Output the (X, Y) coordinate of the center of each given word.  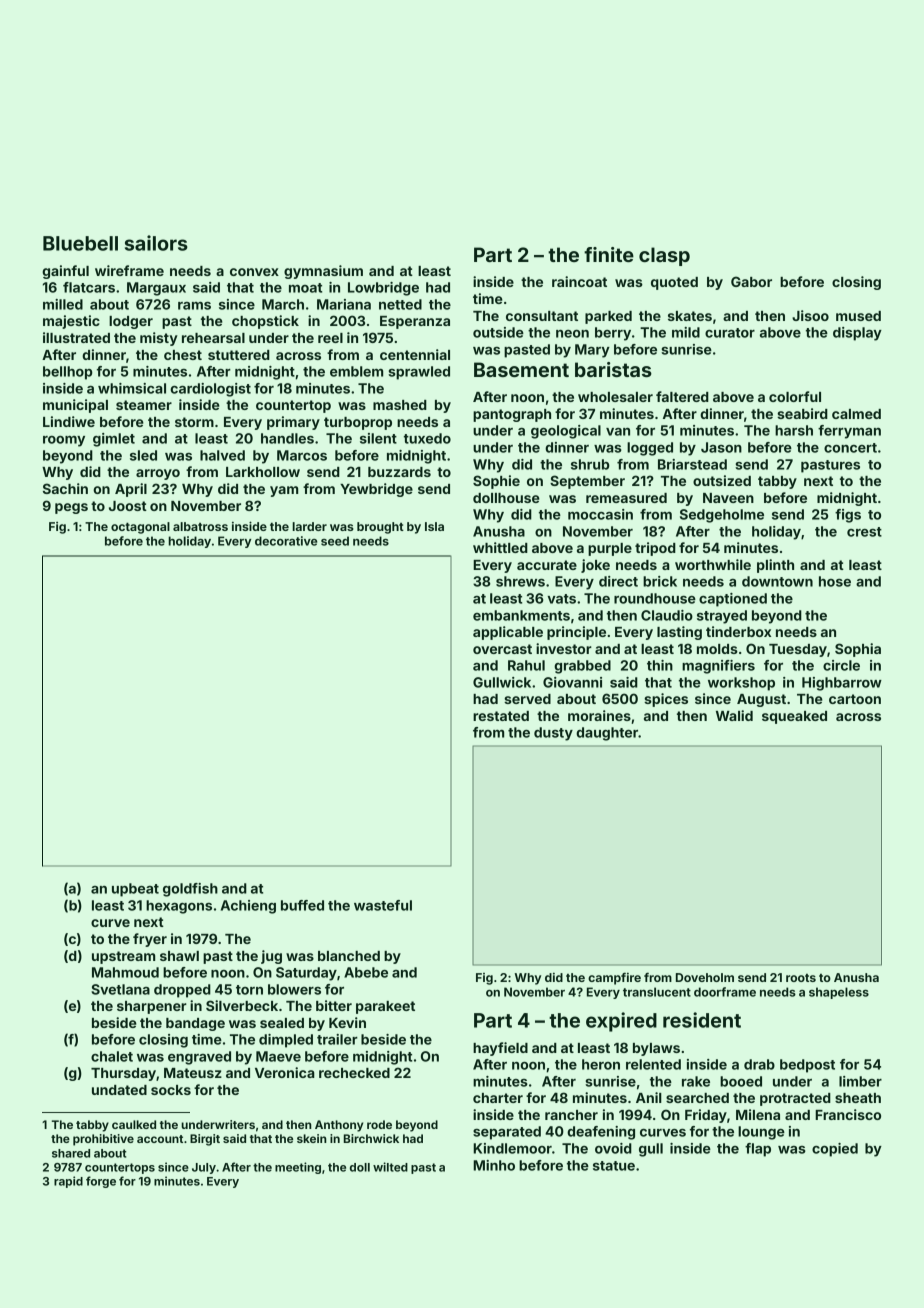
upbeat (135, 890)
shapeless (839, 993)
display (857, 334)
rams (194, 306)
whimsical (132, 388)
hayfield (500, 1049)
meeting (298, 1168)
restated (501, 716)
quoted (674, 283)
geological (566, 432)
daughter (607, 734)
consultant (542, 316)
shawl (179, 956)
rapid (68, 1182)
